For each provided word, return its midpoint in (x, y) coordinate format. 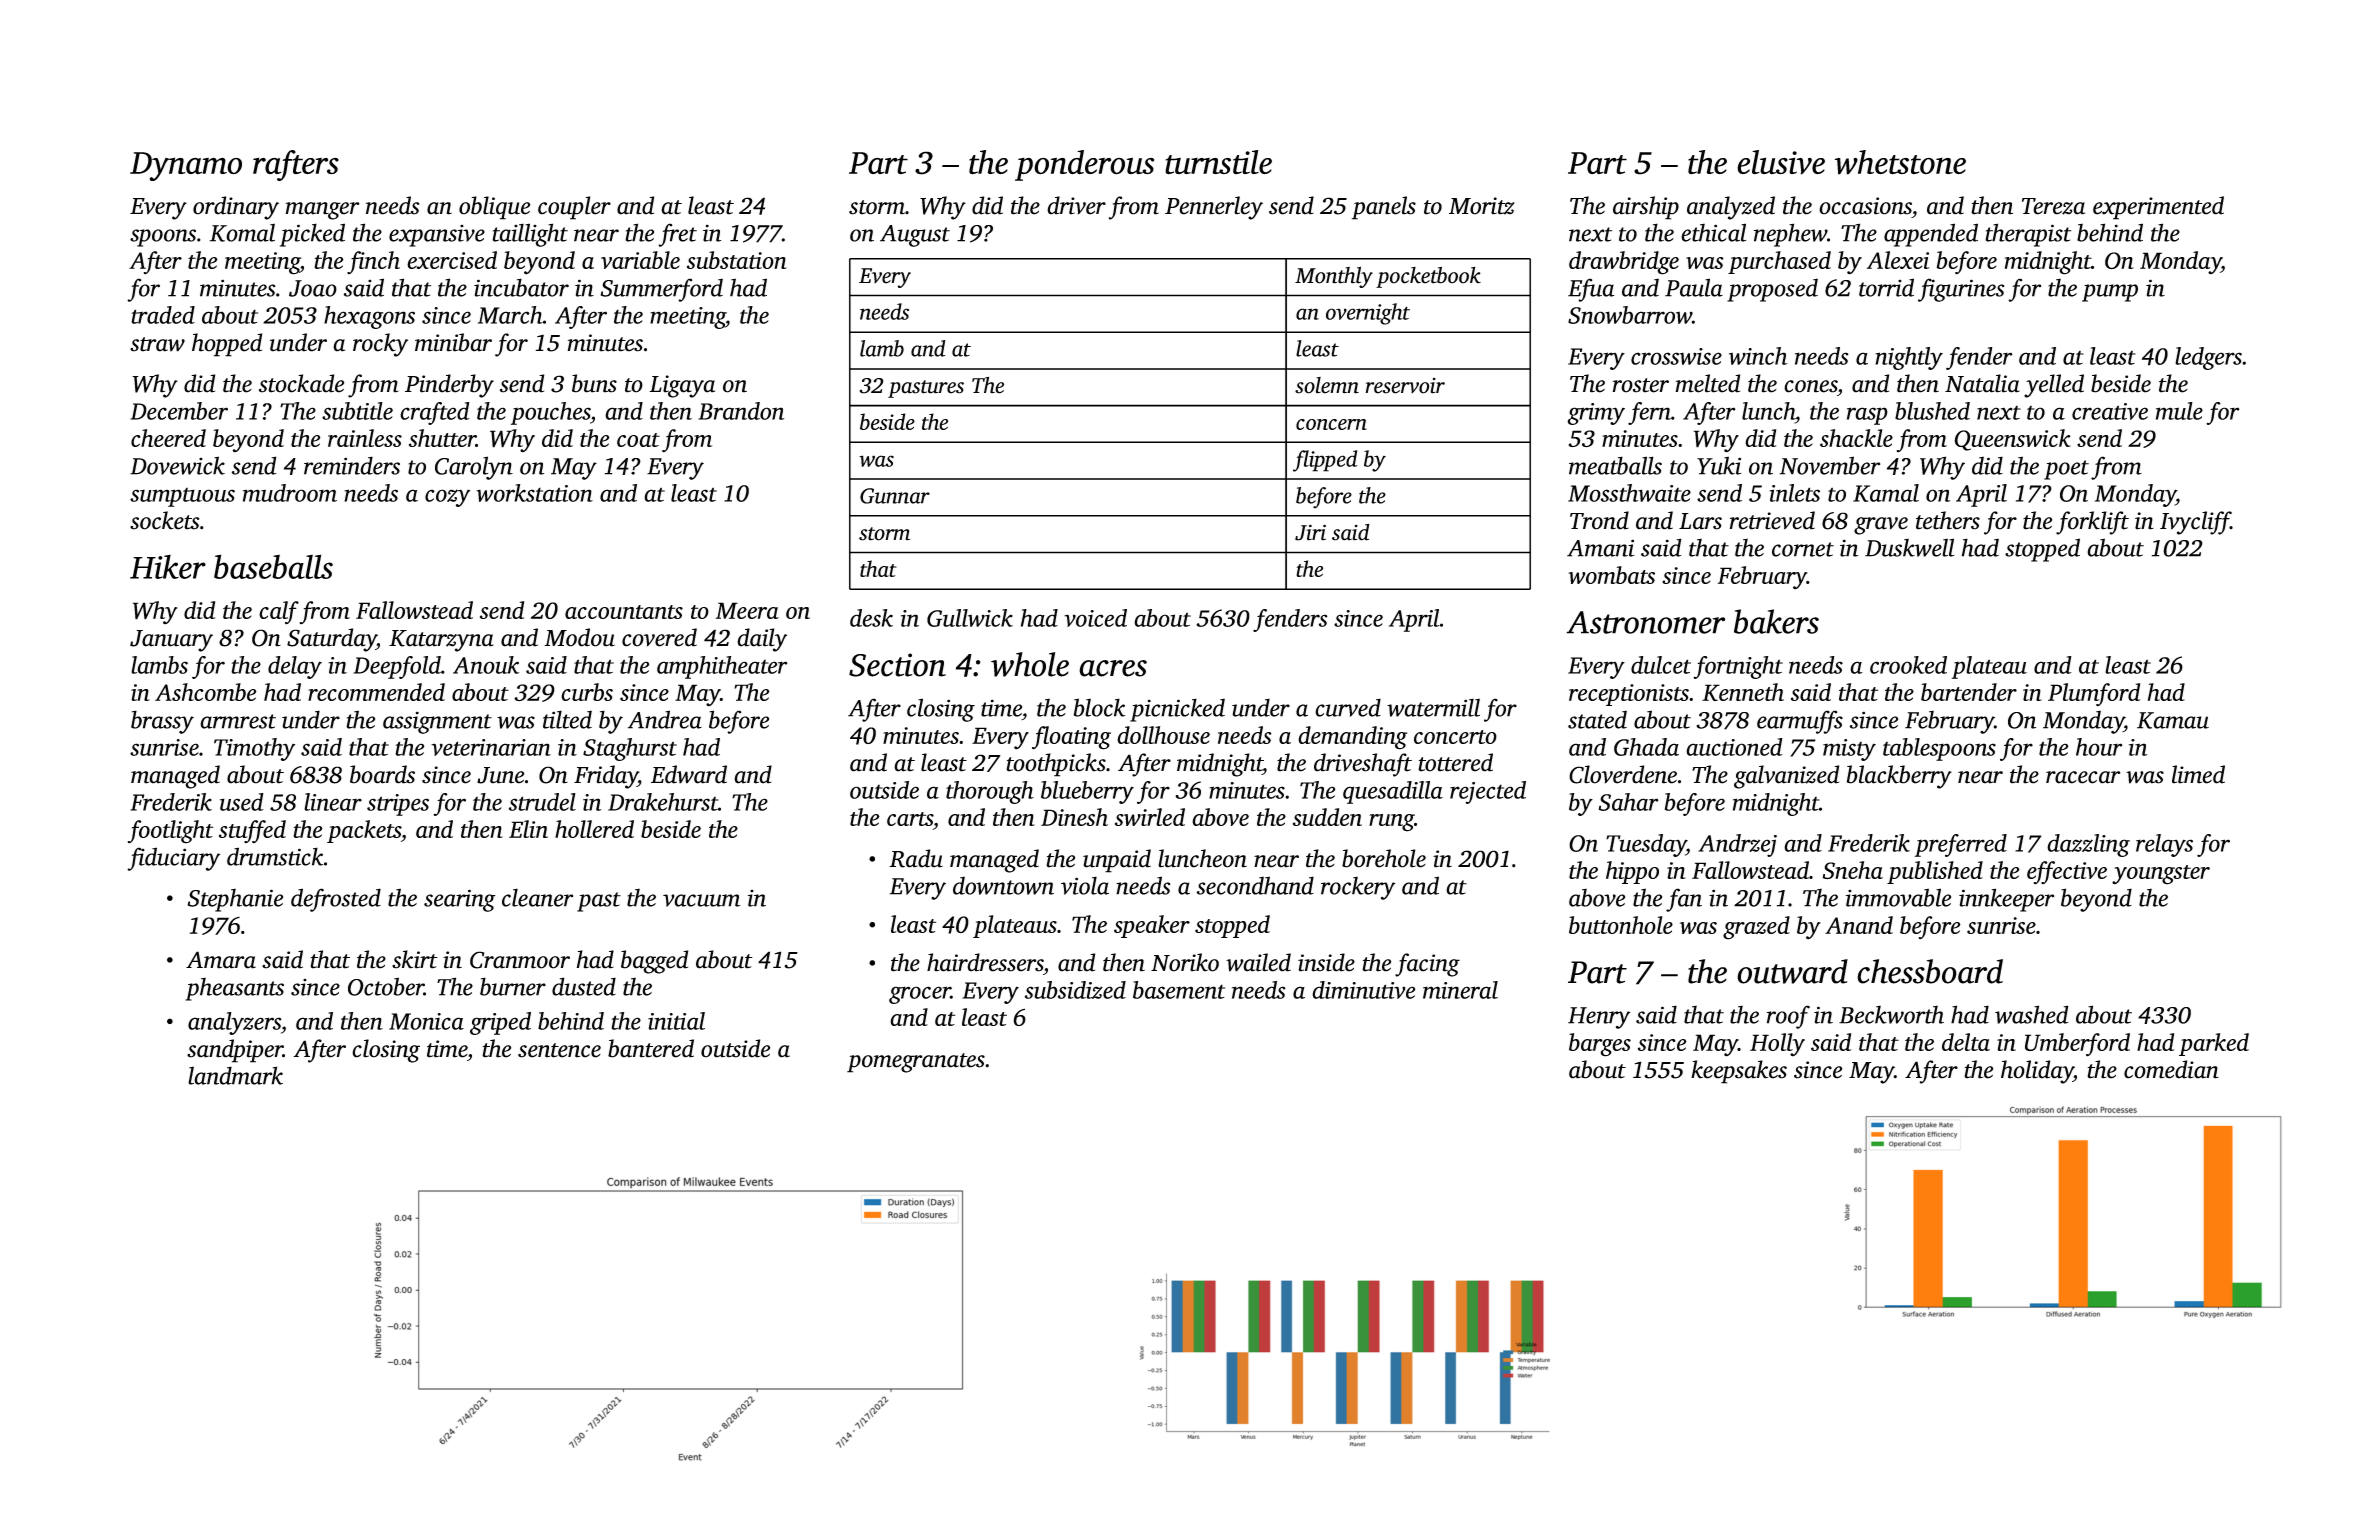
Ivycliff (2195, 523)
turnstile (1218, 162)
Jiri (1310, 532)
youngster (2161, 875)
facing (1427, 965)
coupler (574, 208)
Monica (426, 1021)
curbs (587, 692)
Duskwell (1909, 547)
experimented (2158, 208)
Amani (1600, 548)
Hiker (168, 566)
